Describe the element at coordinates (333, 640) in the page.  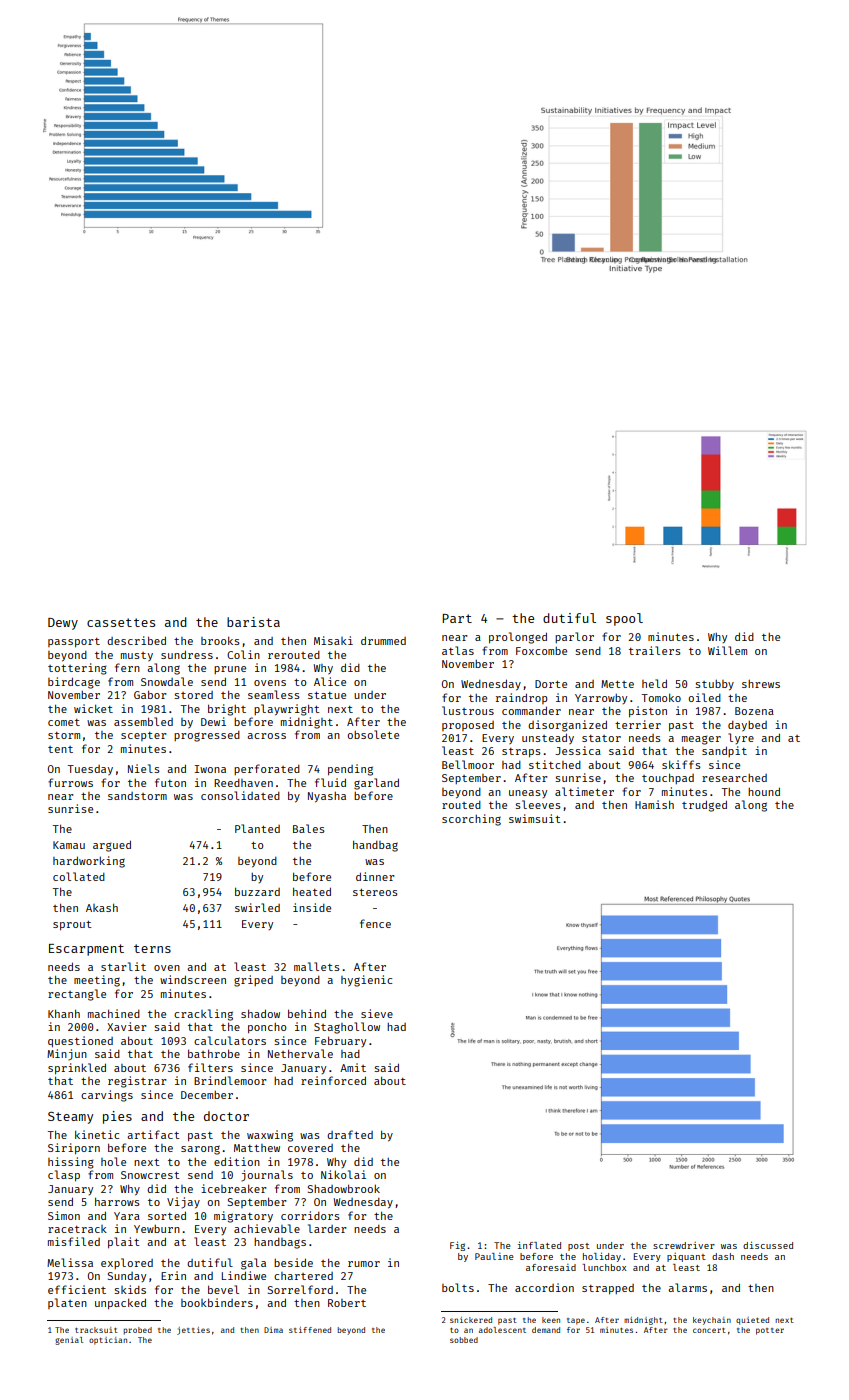
I see `Misaki` at that location.
